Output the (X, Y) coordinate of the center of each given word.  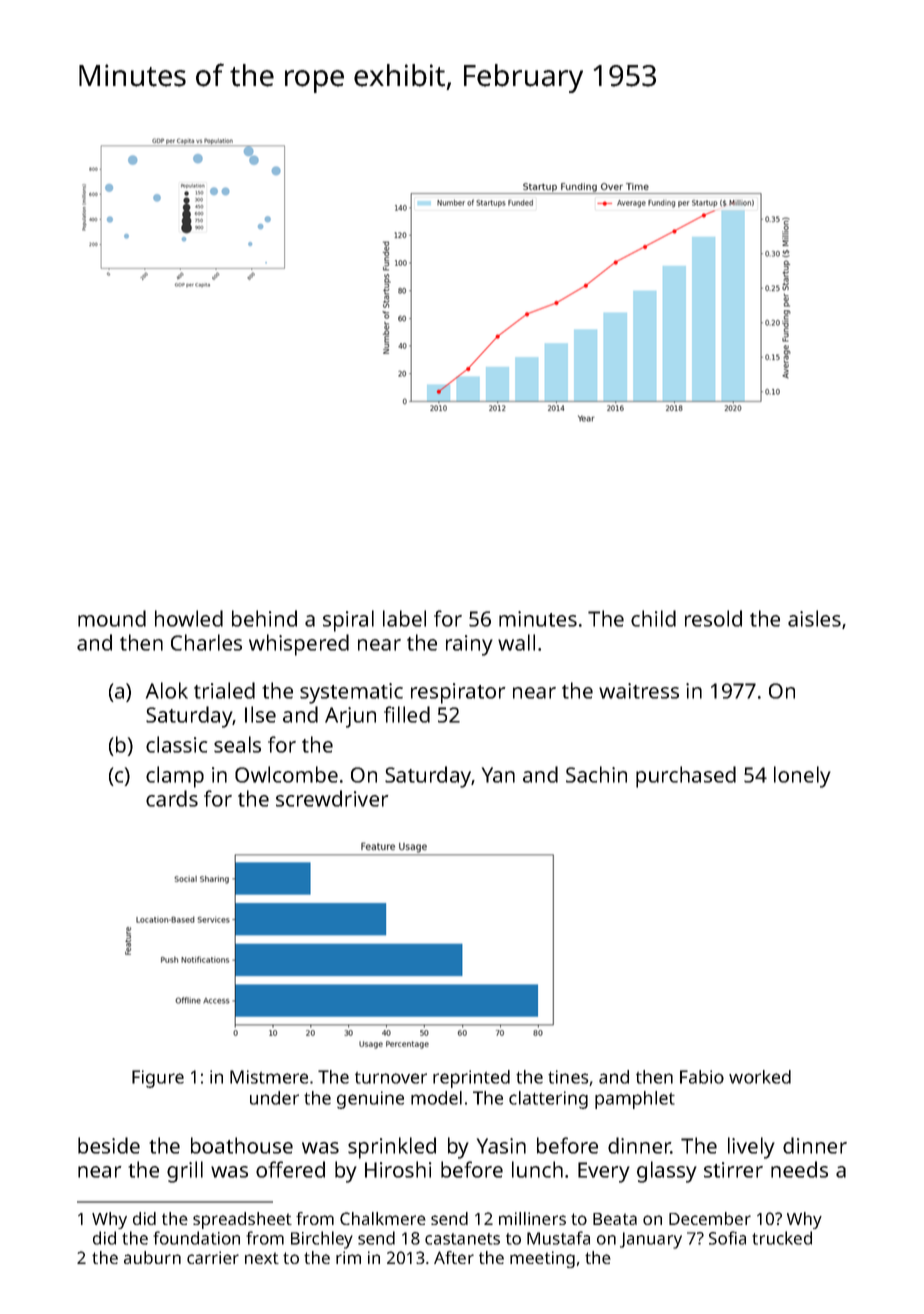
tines (568, 1077)
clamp (175, 777)
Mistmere (269, 1077)
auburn (152, 1257)
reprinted (471, 1079)
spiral (348, 621)
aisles (814, 618)
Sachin (596, 774)
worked (760, 1077)
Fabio (702, 1077)
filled (407, 714)
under (274, 1098)
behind (264, 618)
